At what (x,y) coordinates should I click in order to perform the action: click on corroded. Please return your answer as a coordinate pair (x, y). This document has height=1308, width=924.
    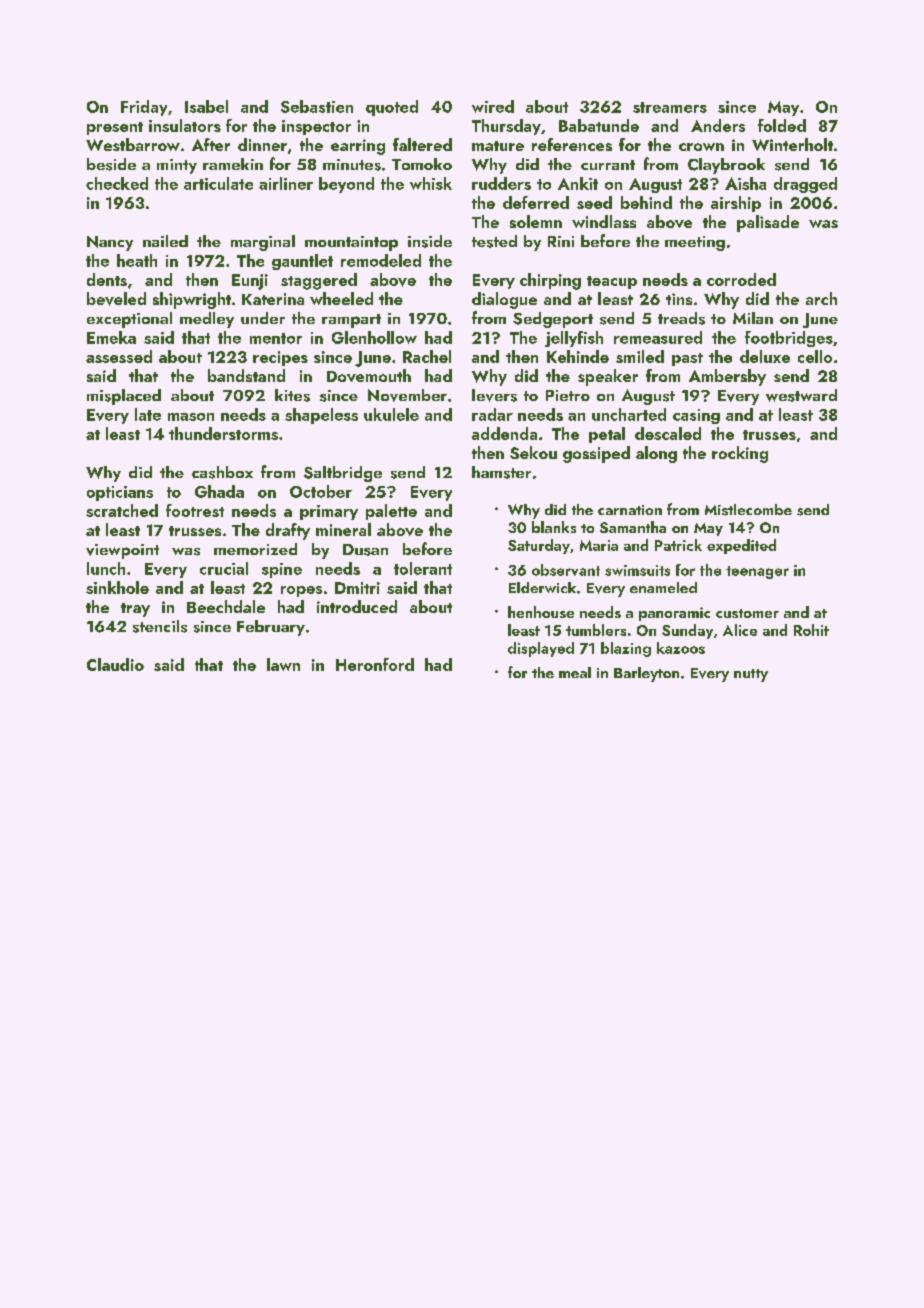
    Looking at the image, I should click on (741, 279).
